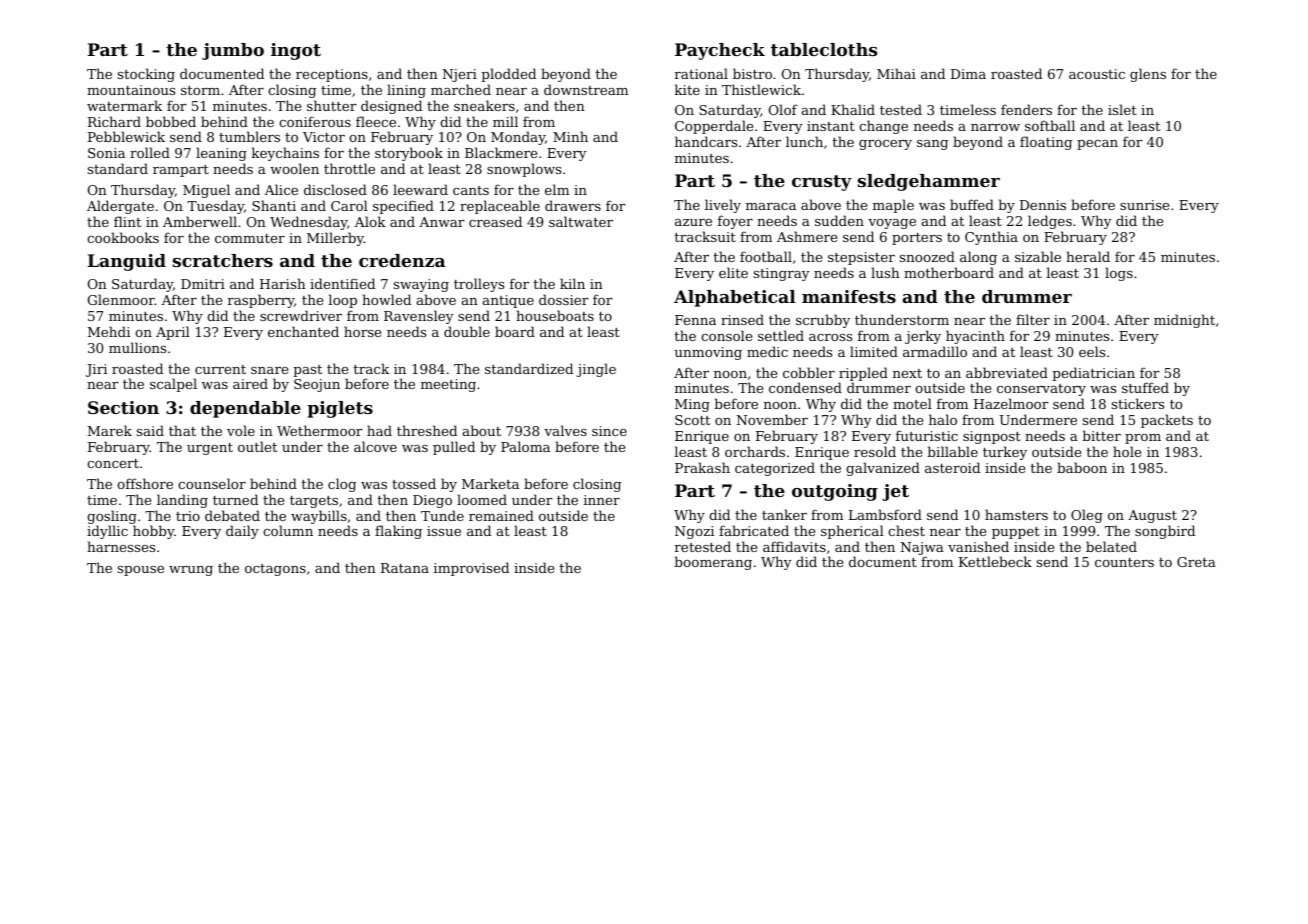 The image size is (1308, 924). Describe the element at coordinates (1127, 451) in the screenshot. I see `hole` at that location.
